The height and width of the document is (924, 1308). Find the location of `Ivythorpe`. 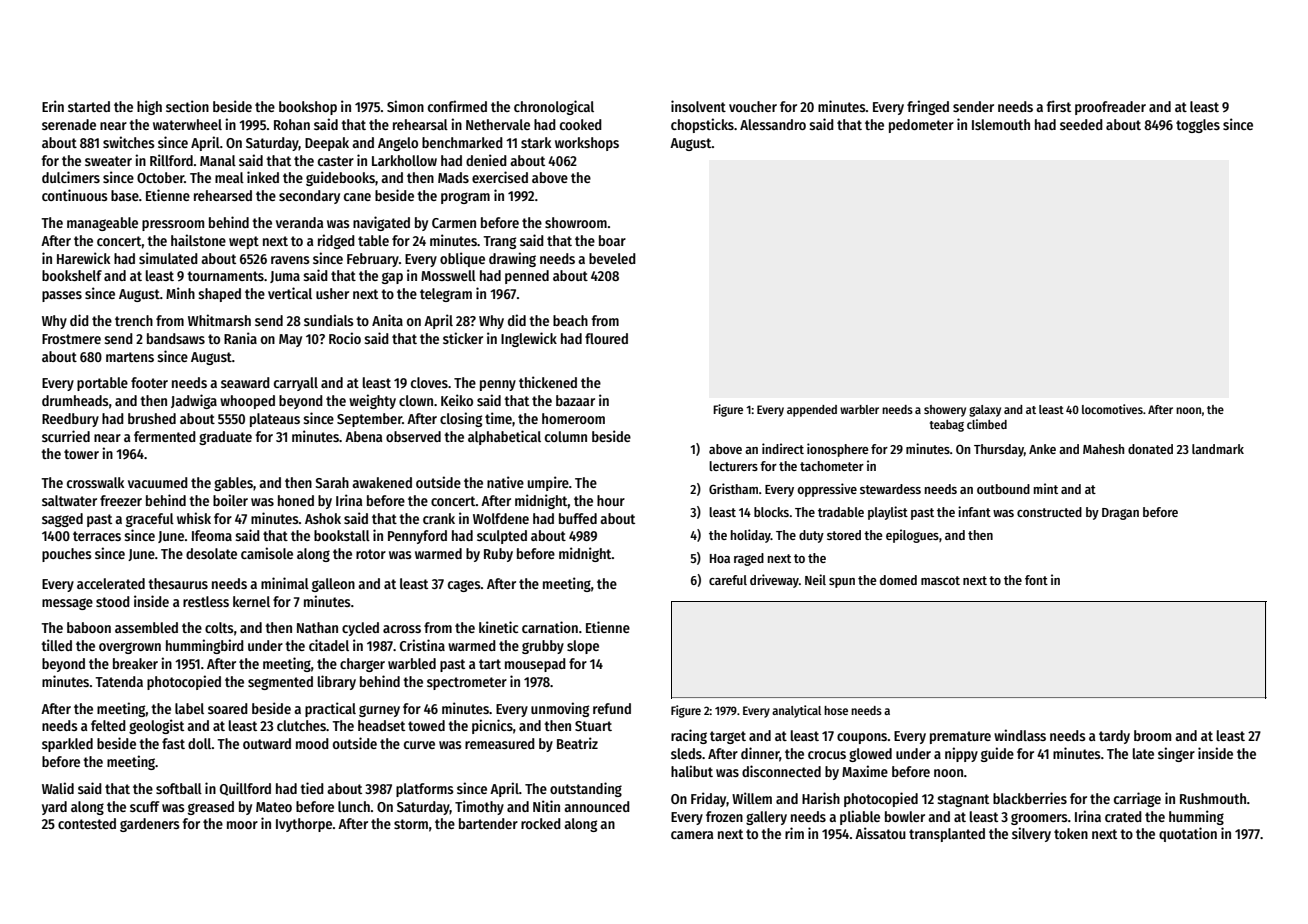

Ivythorpe is located at coordinates (304, 825).
